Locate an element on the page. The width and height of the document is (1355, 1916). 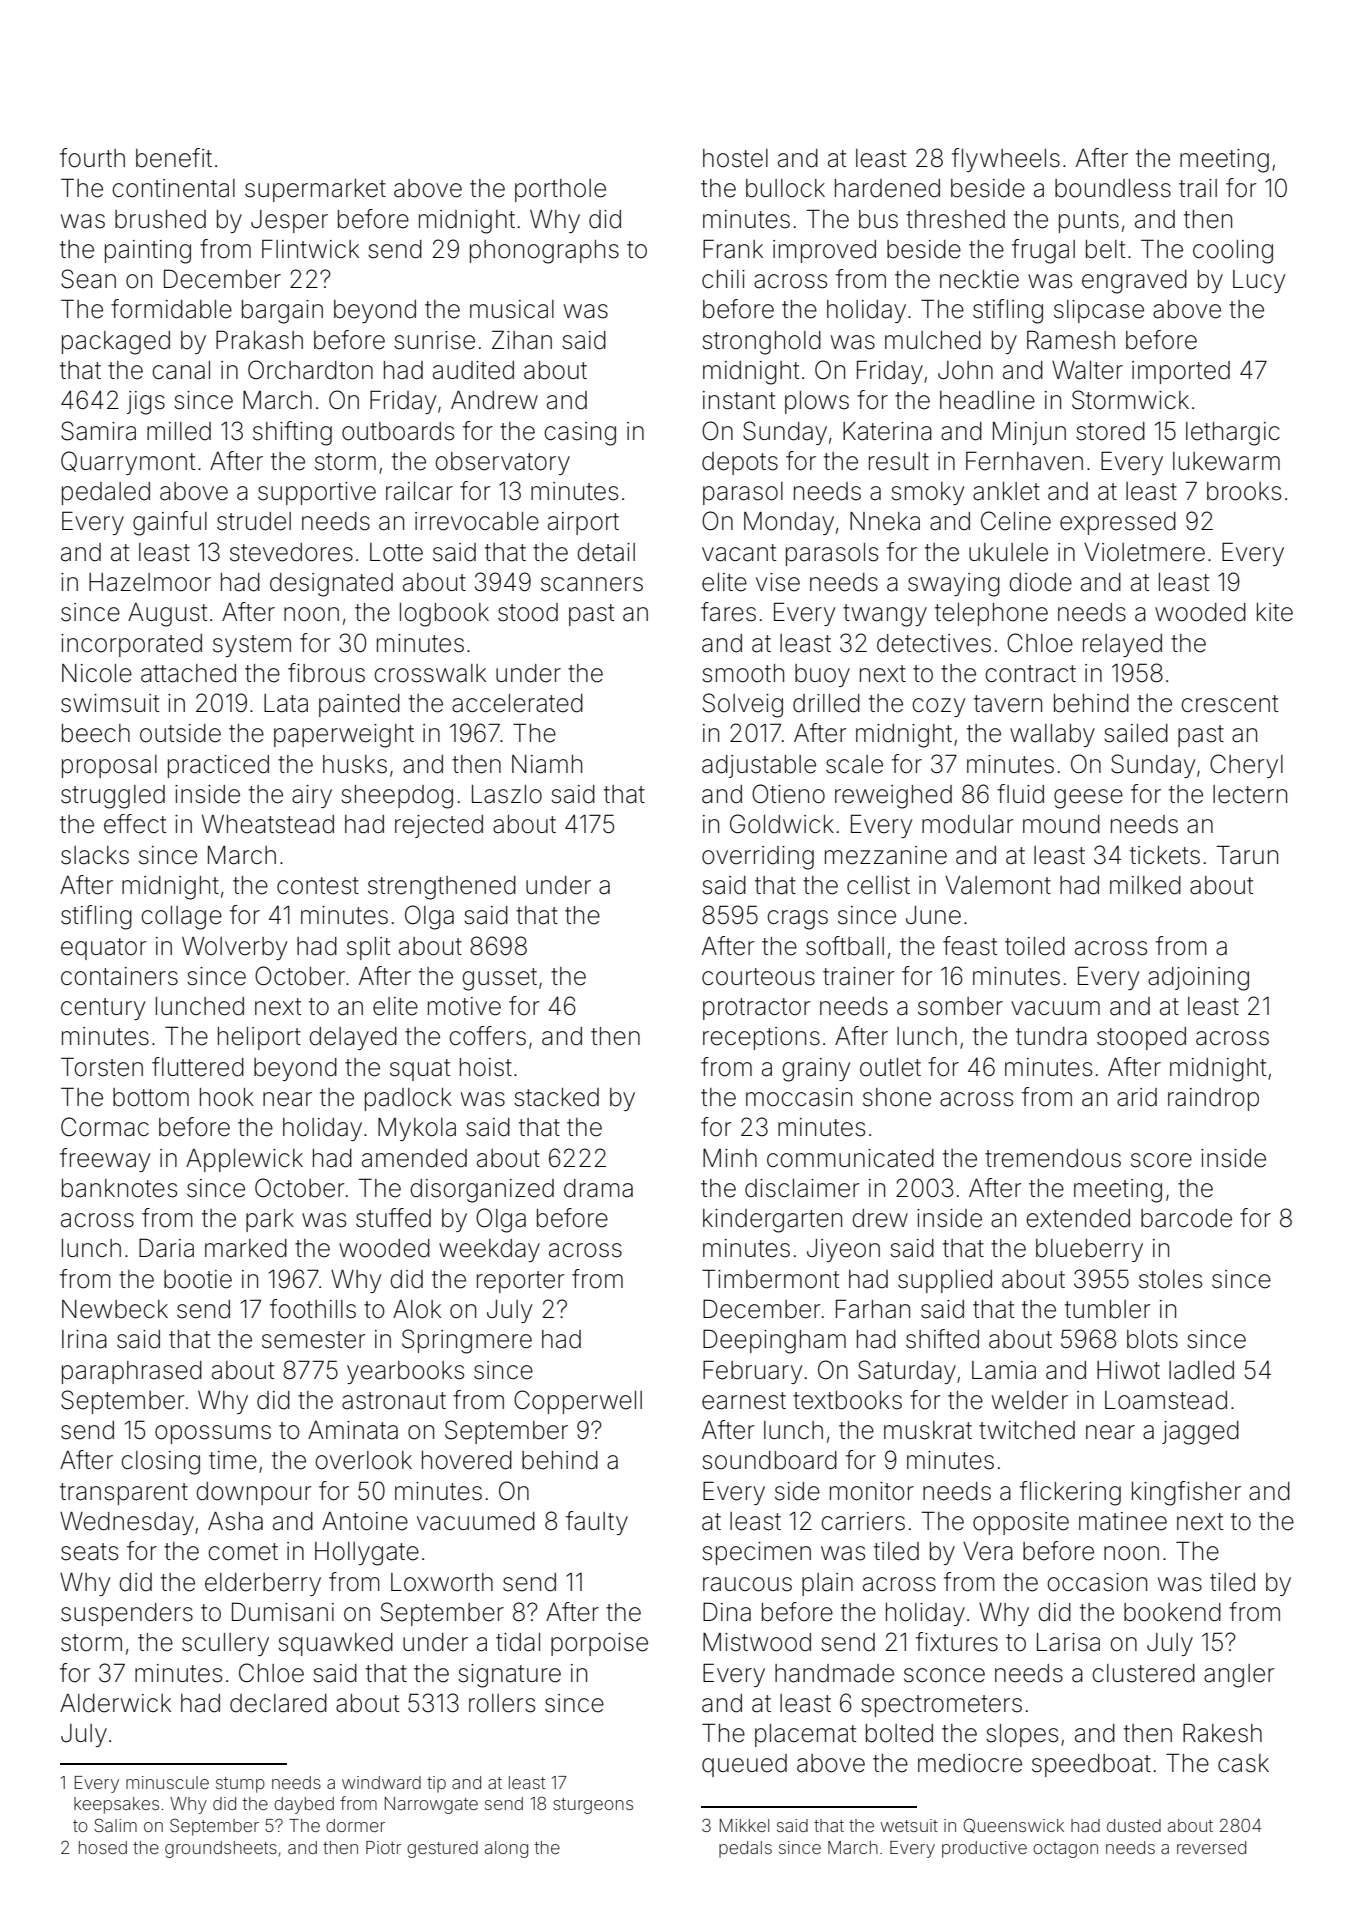
airport is located at coordinates (583, 523).
